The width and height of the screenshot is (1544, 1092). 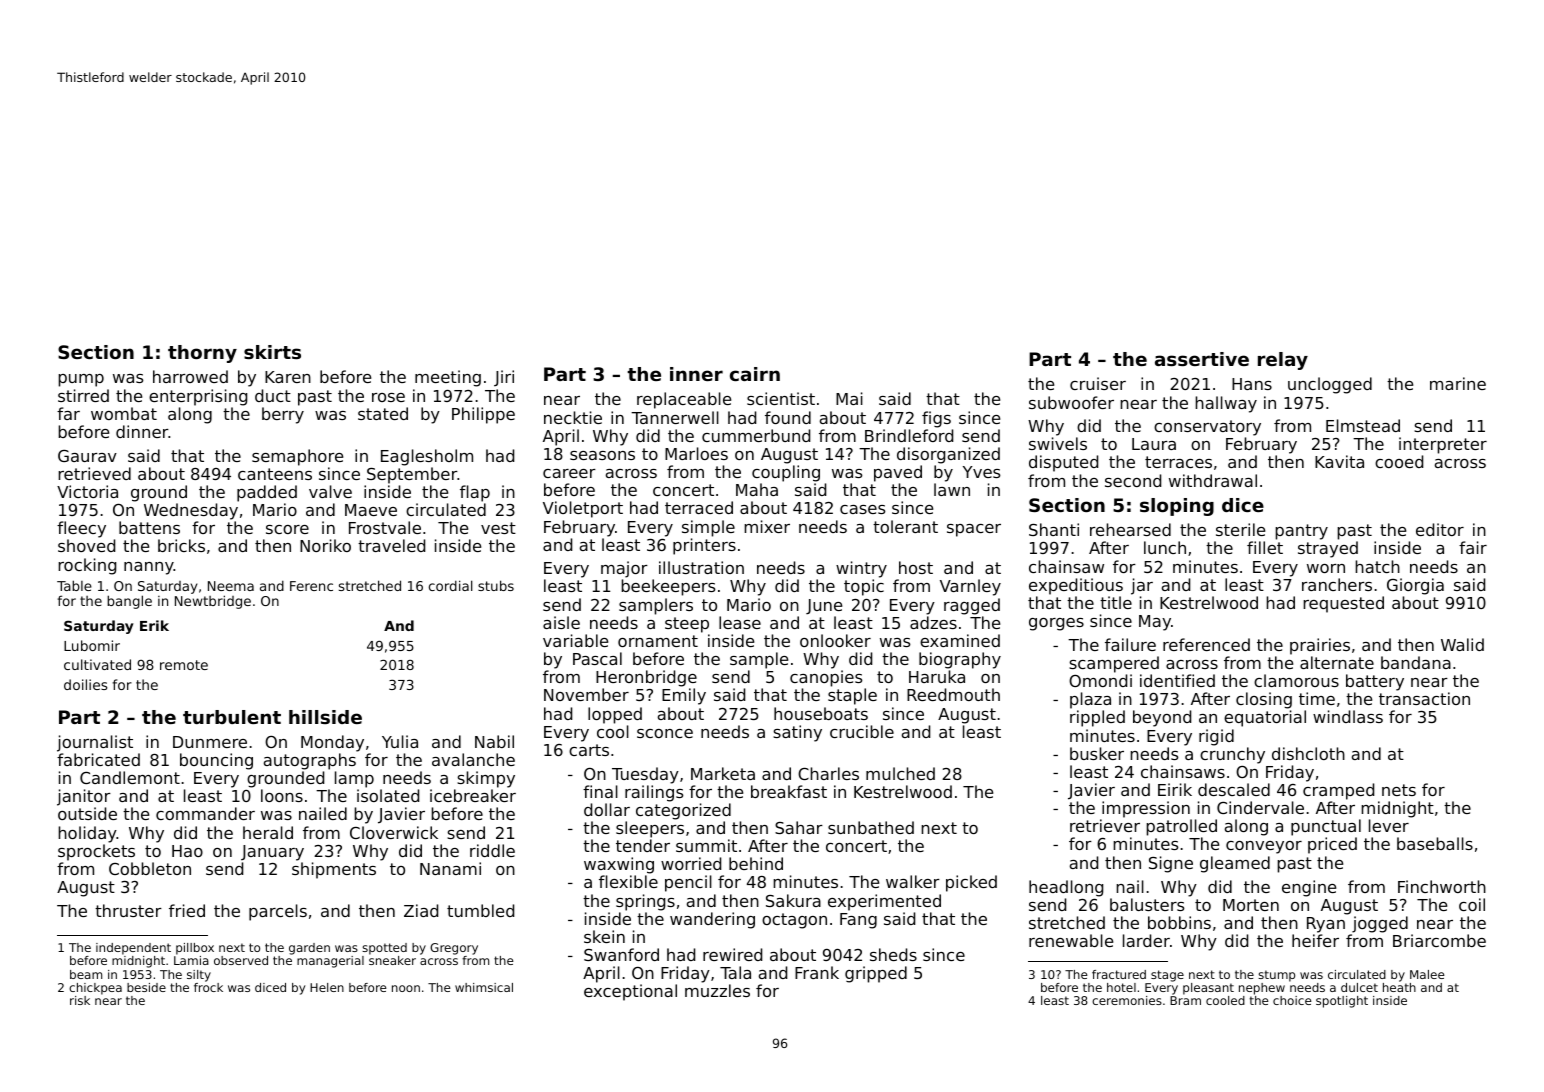 What do you see at coordinates (1202, 359) in the screenshot?
I see `assertive` at bounding box center [1202, 359].
